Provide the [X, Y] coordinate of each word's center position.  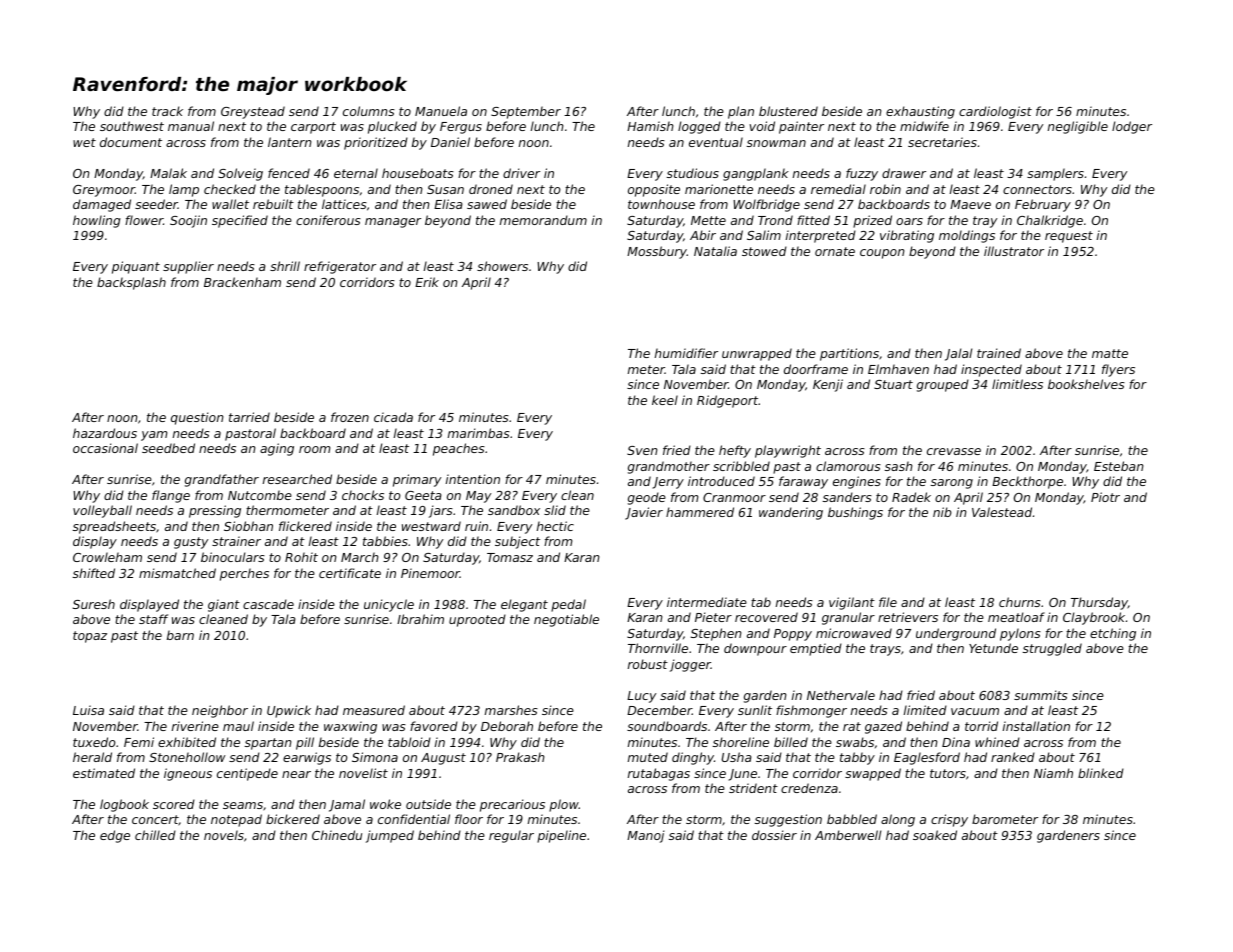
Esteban [1118, 466]
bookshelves [1086, 384]
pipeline [561, 836]
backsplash [131, 283]
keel [665, 400]
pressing [215, 511]
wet [84, 142]
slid [555, 510]
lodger [1132, 127]
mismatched [177, 573]
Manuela [441, 111]
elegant [524, 605]
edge [115, 836]
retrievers [908, 617]
